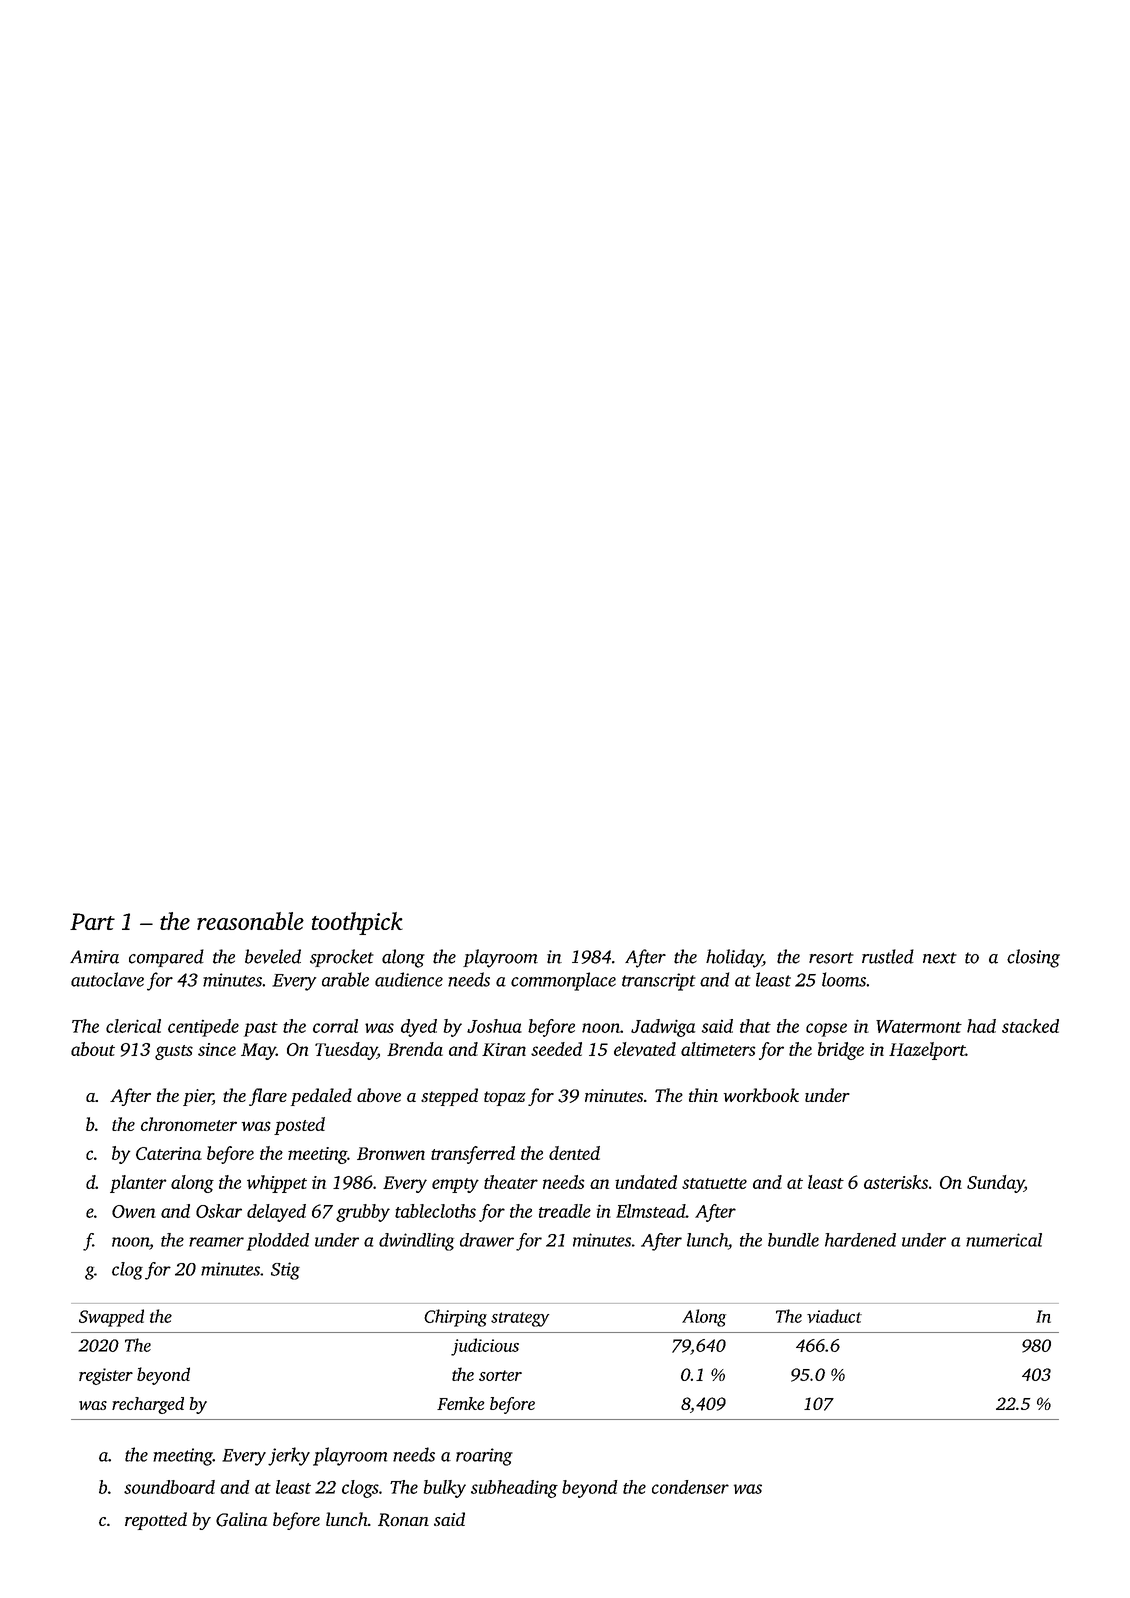 This screenshot has width=1130, height=1598. I want to click on Ronan, so click(403, 1520).
